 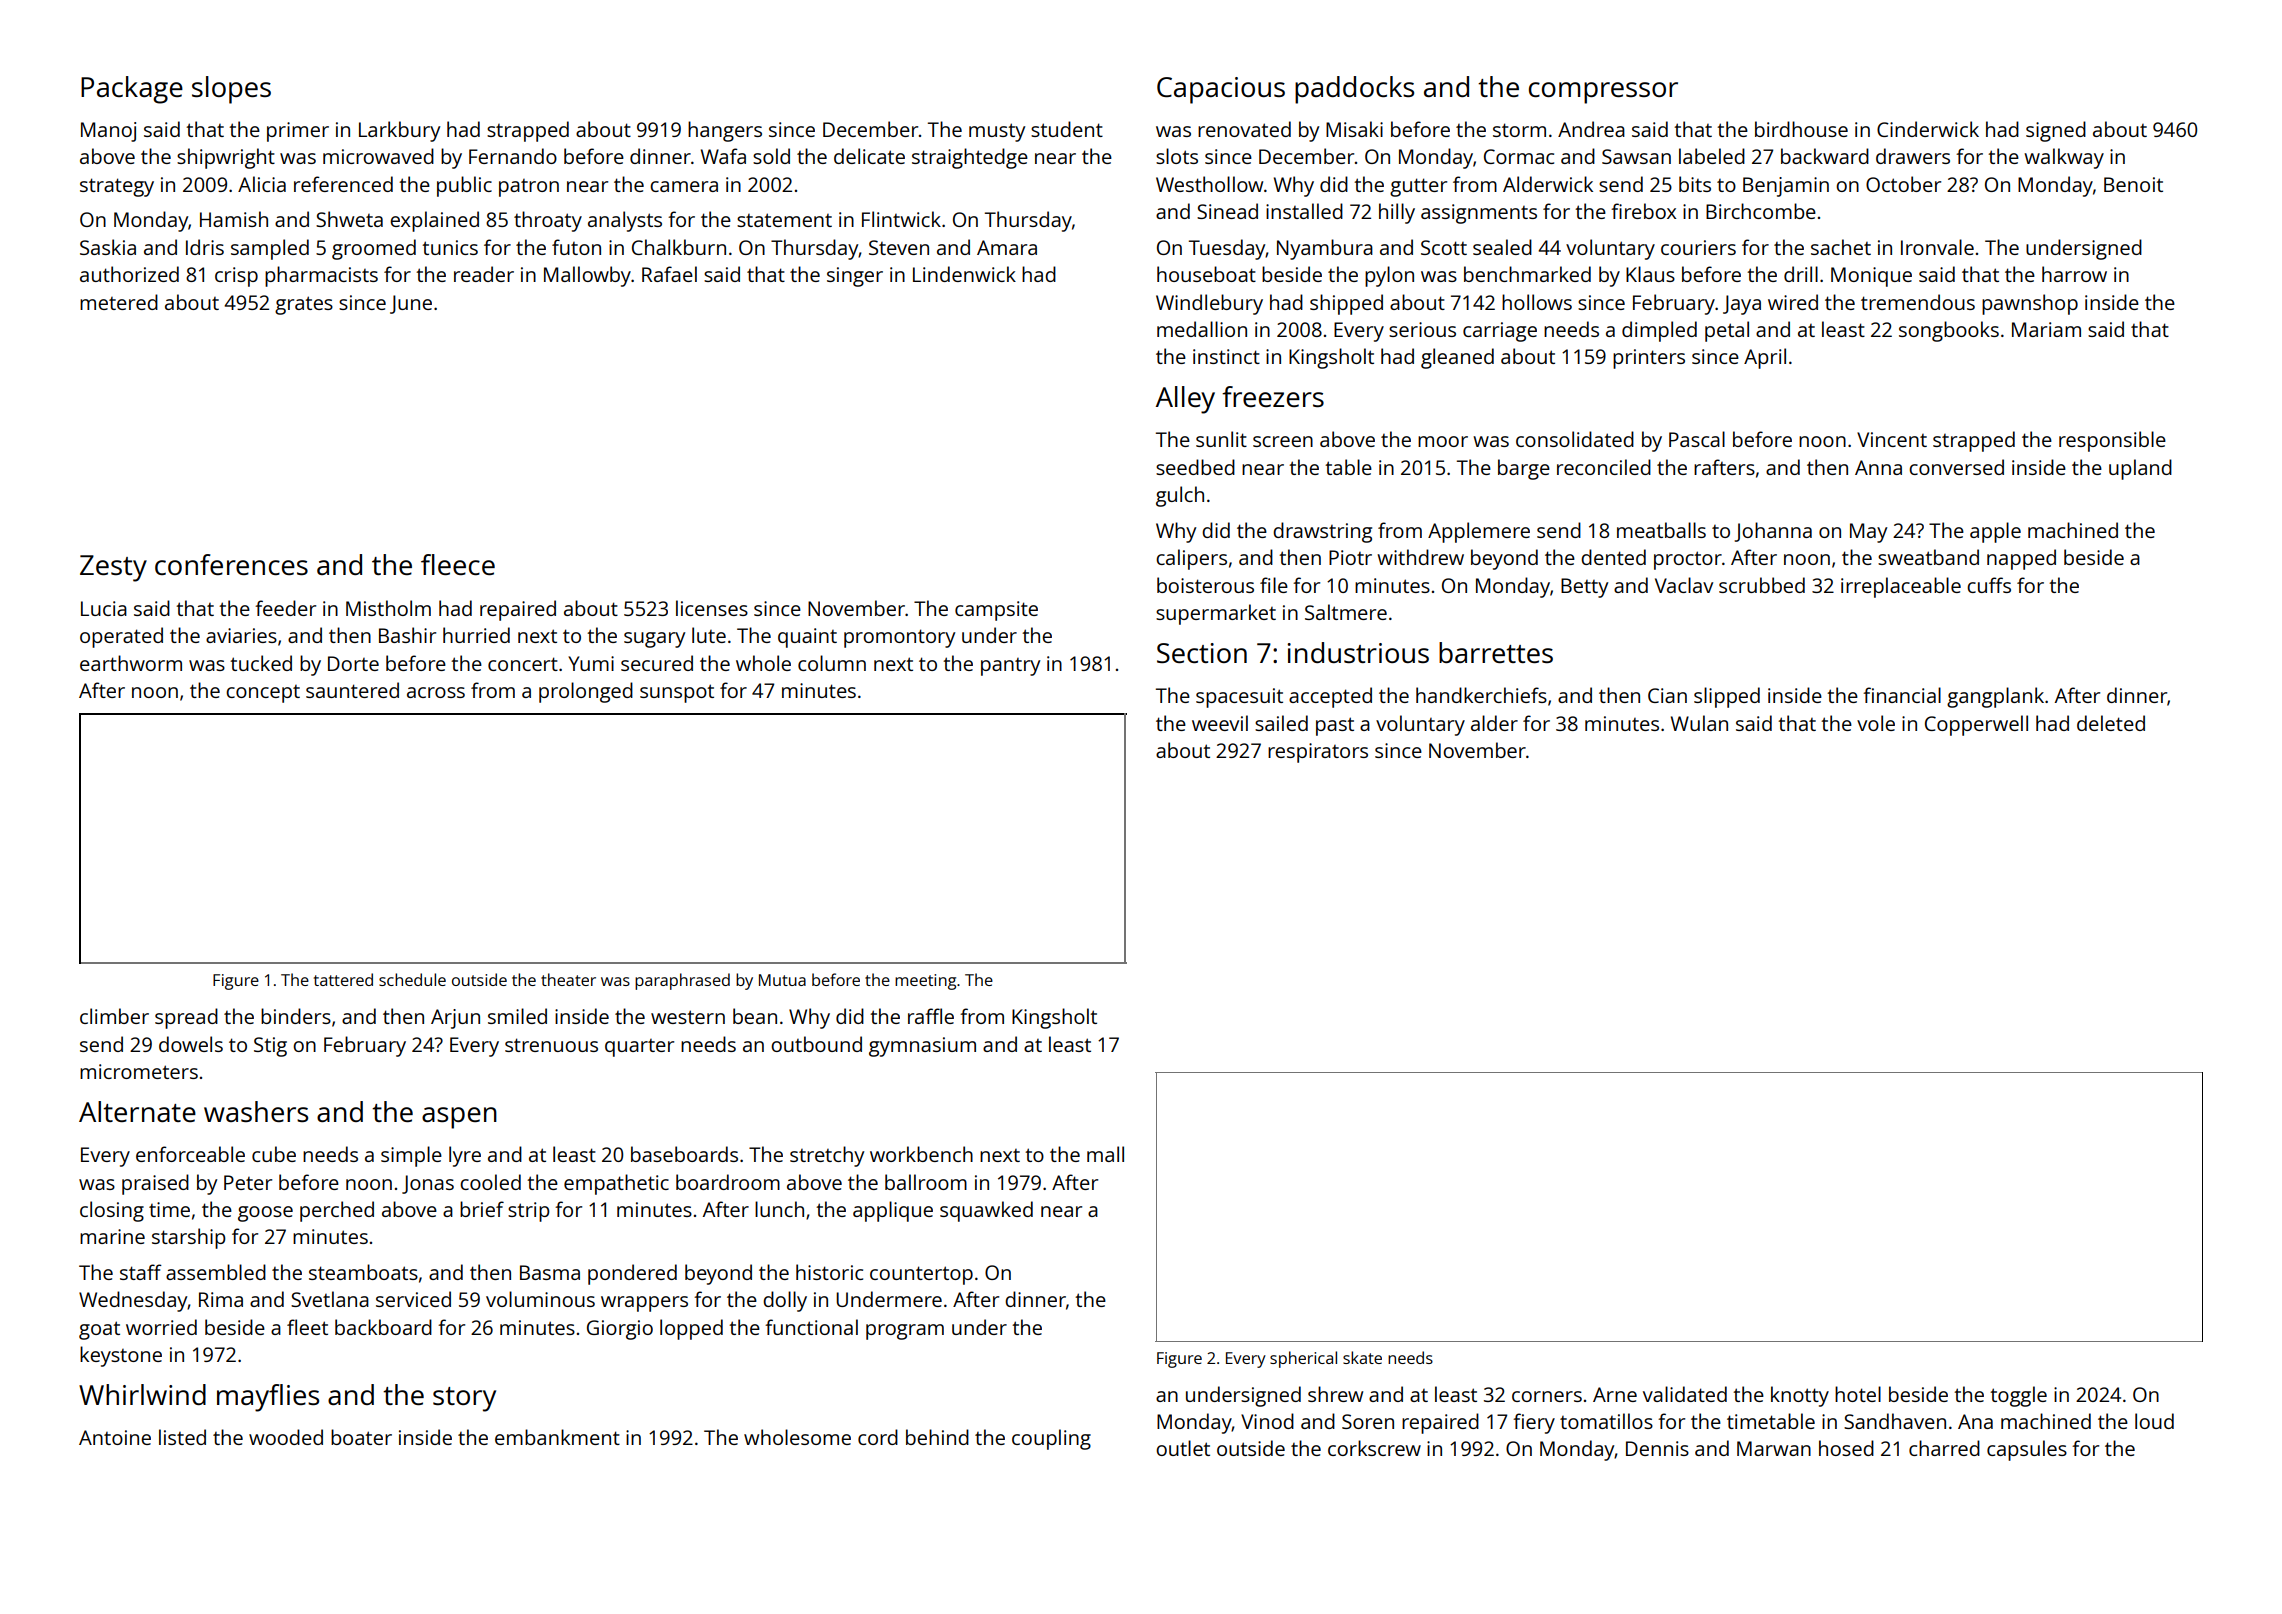 I want to click on harrow, so click(x=2074, y=274).
